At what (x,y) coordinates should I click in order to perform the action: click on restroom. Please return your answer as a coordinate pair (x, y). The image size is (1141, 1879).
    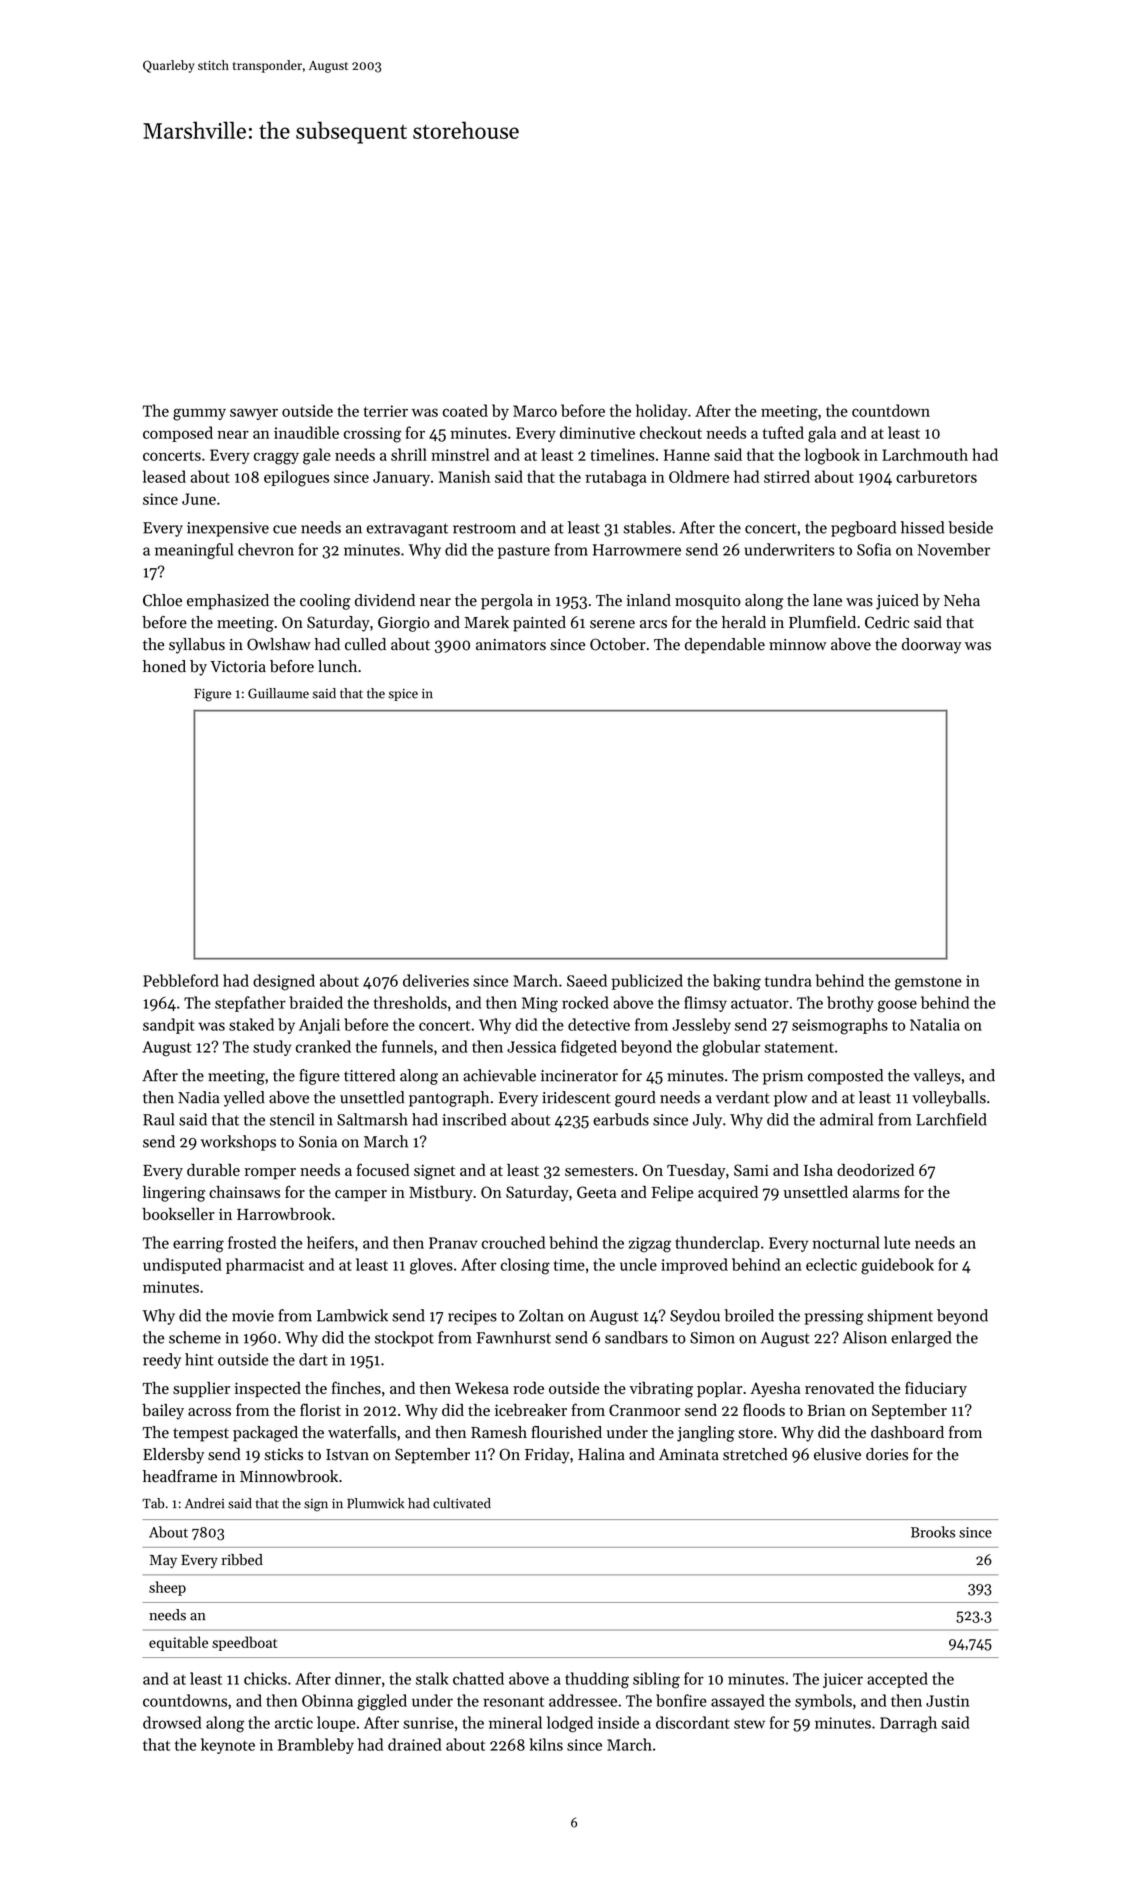
    Looking at the image, I should click on (484, 528).
